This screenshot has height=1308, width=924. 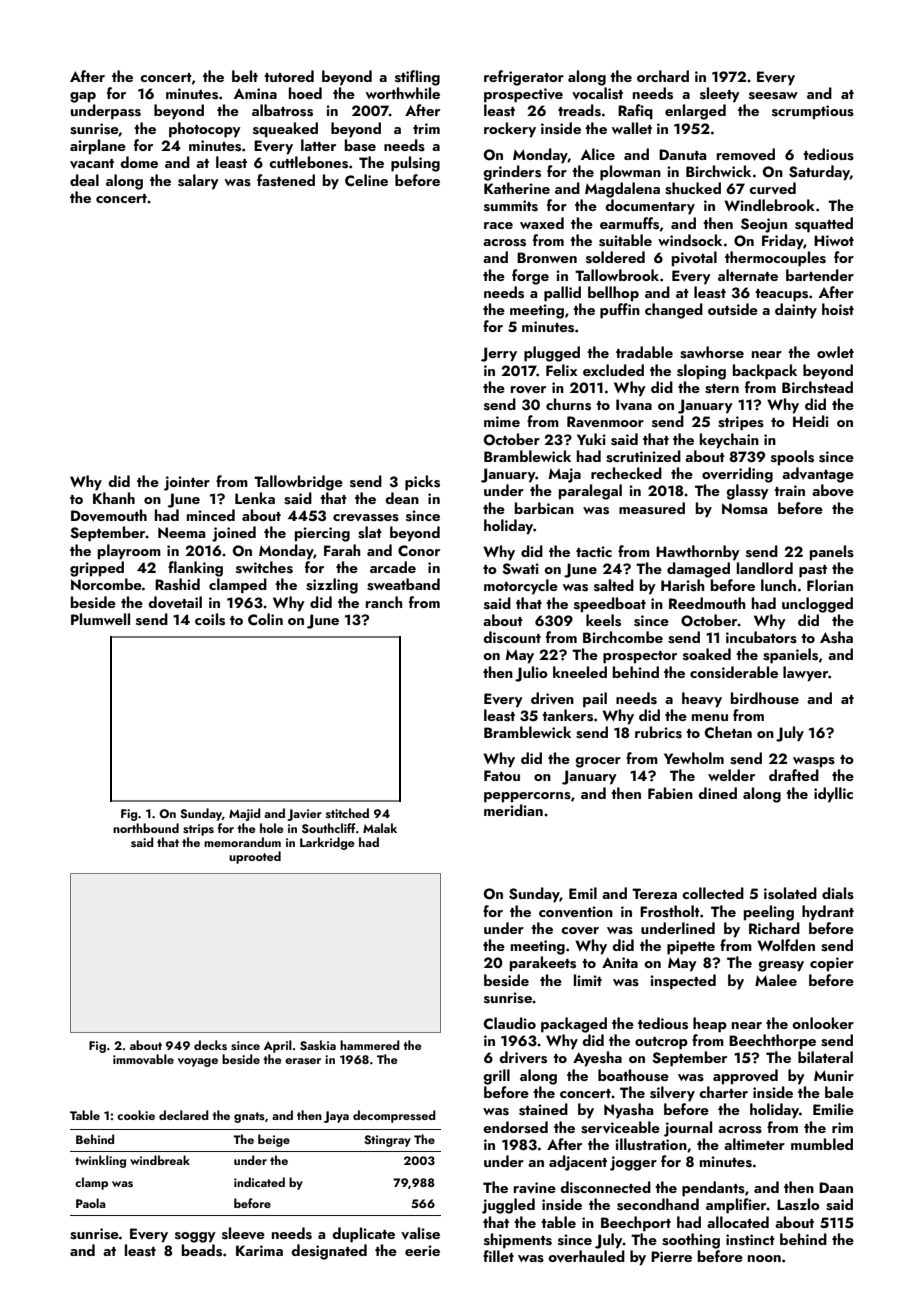 I want to click on orchard, so click(x=663, y=76).
